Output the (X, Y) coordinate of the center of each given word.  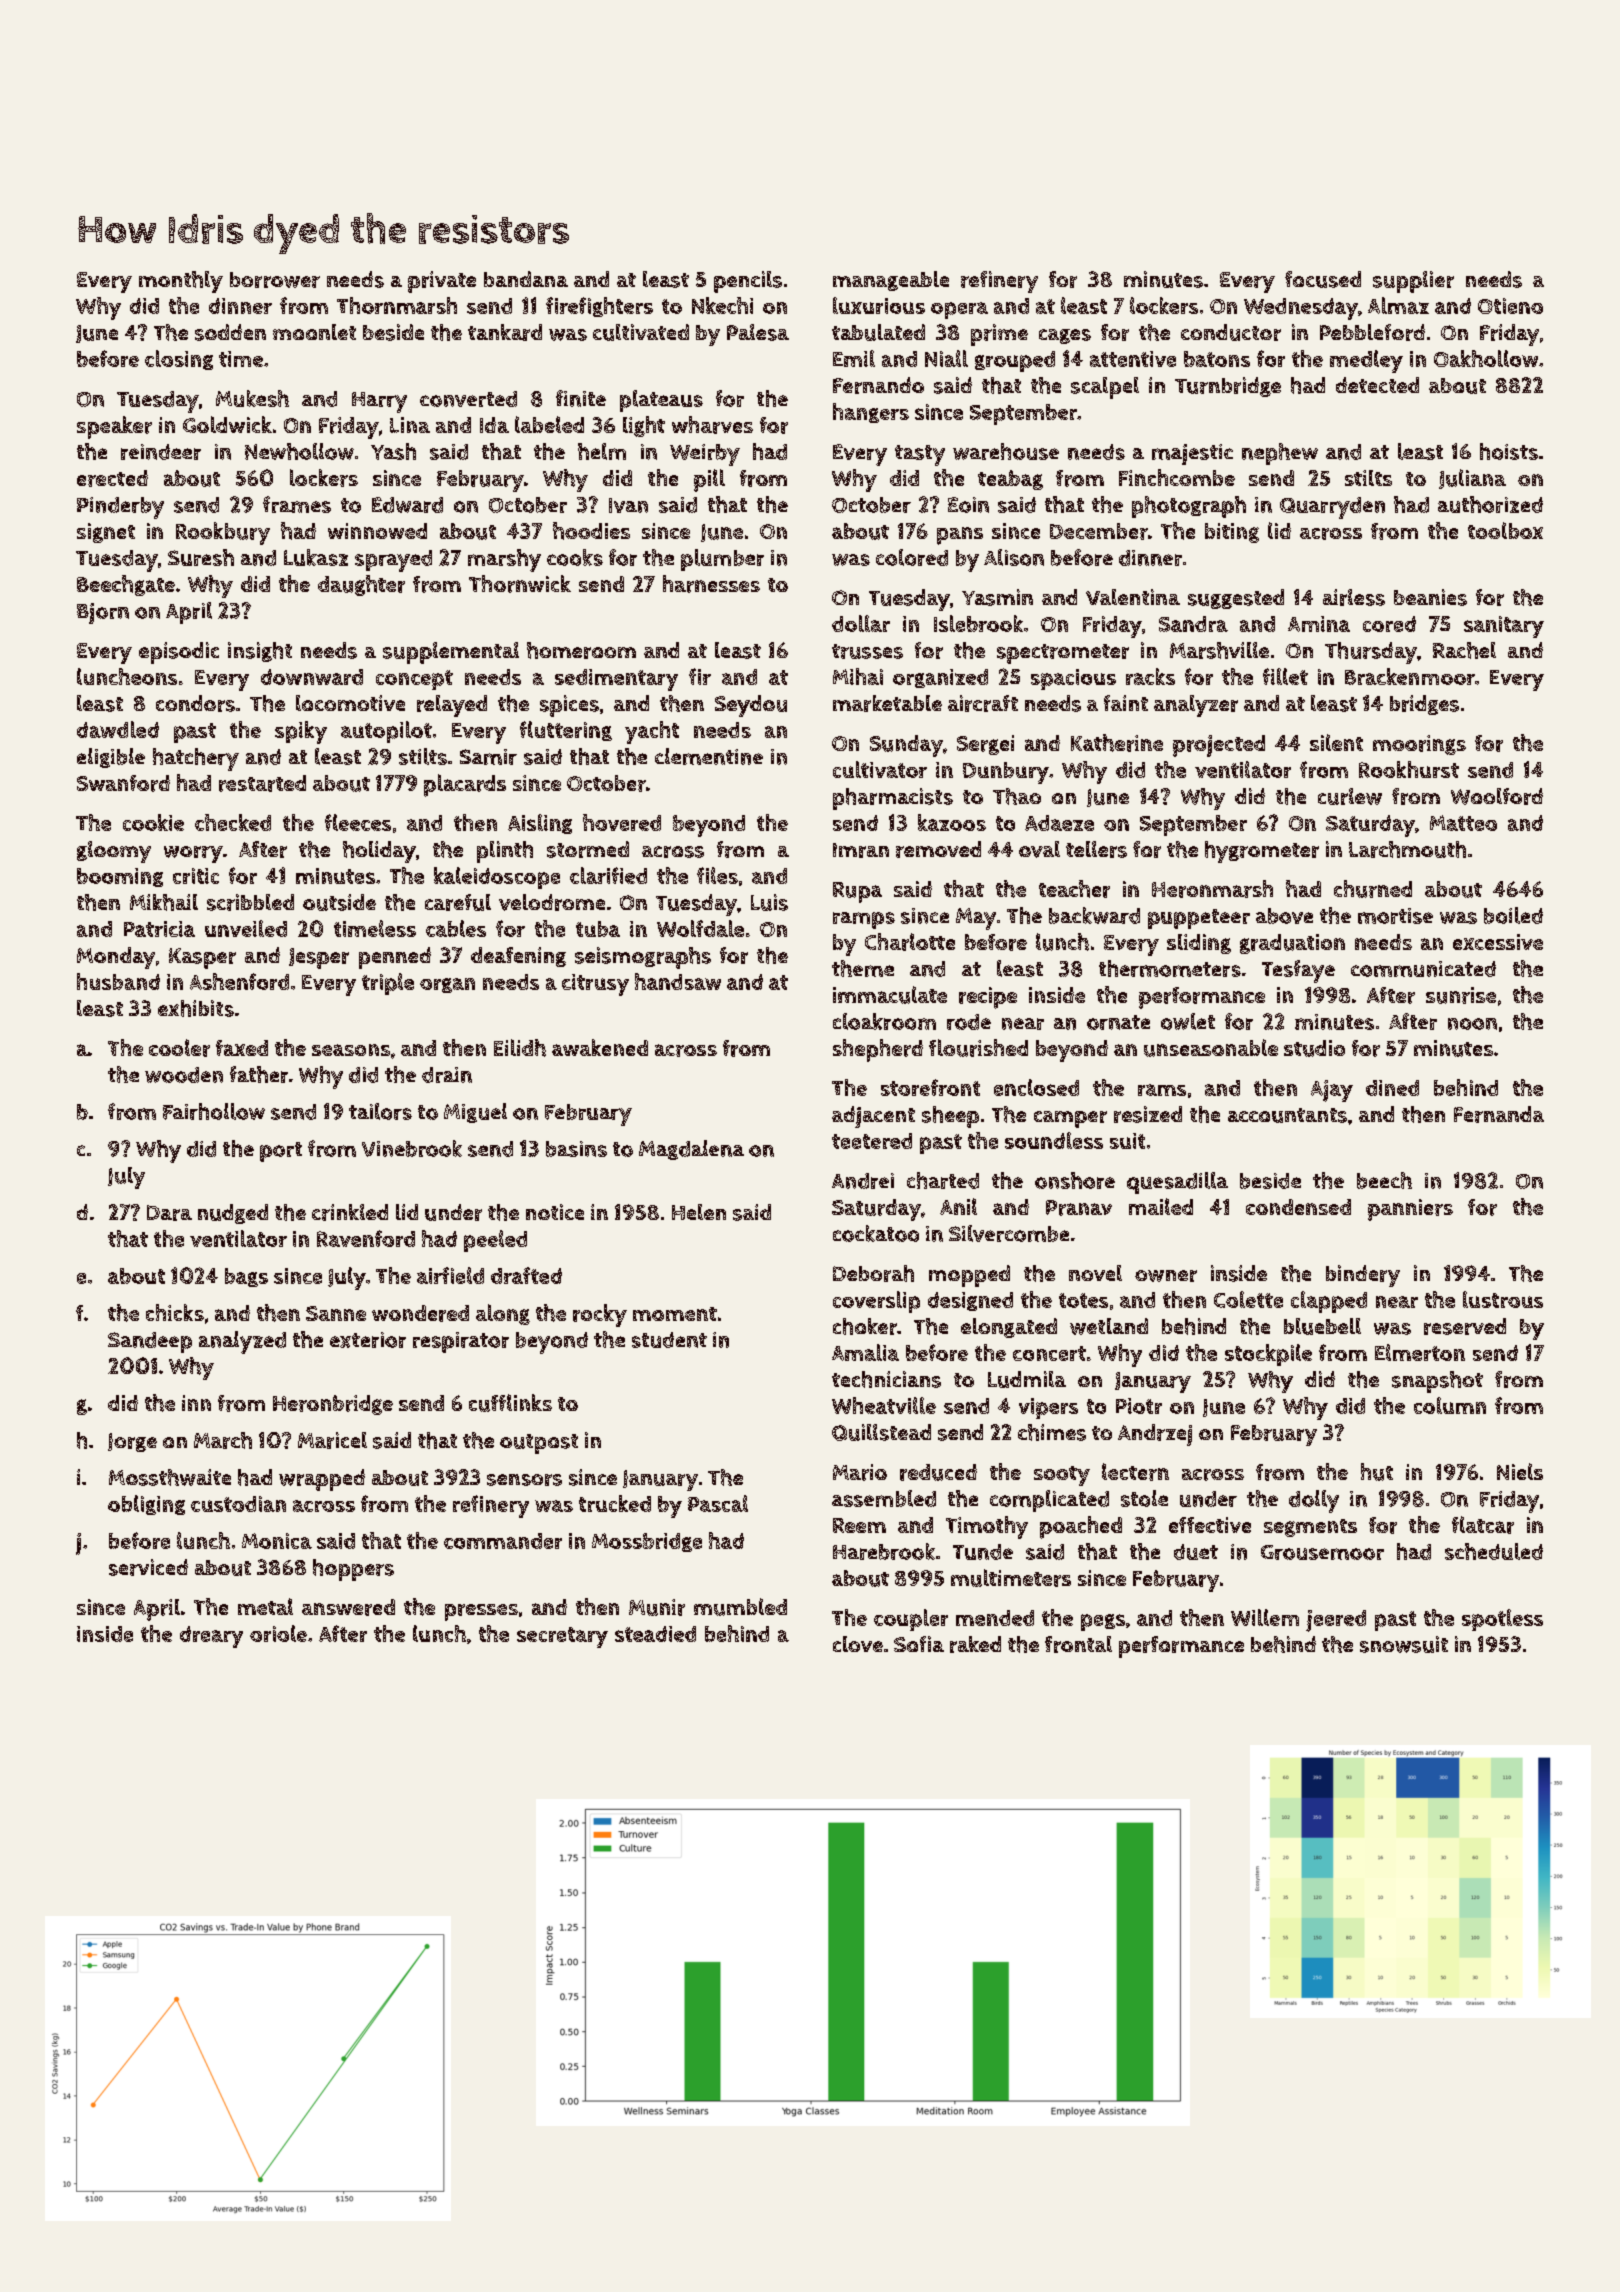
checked (233, 822)
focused (1323, 279)
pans (960, 536)
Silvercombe (1009, 1233)
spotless (1502, 1620)
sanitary (1504, 627)
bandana (526, 279)
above (1284, 916)
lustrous (1503, 1299)
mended (995, 1618)
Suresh (201, 557)
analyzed (242, 1342)
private (442, 282)
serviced (148, 1567)
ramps (864, 920)
